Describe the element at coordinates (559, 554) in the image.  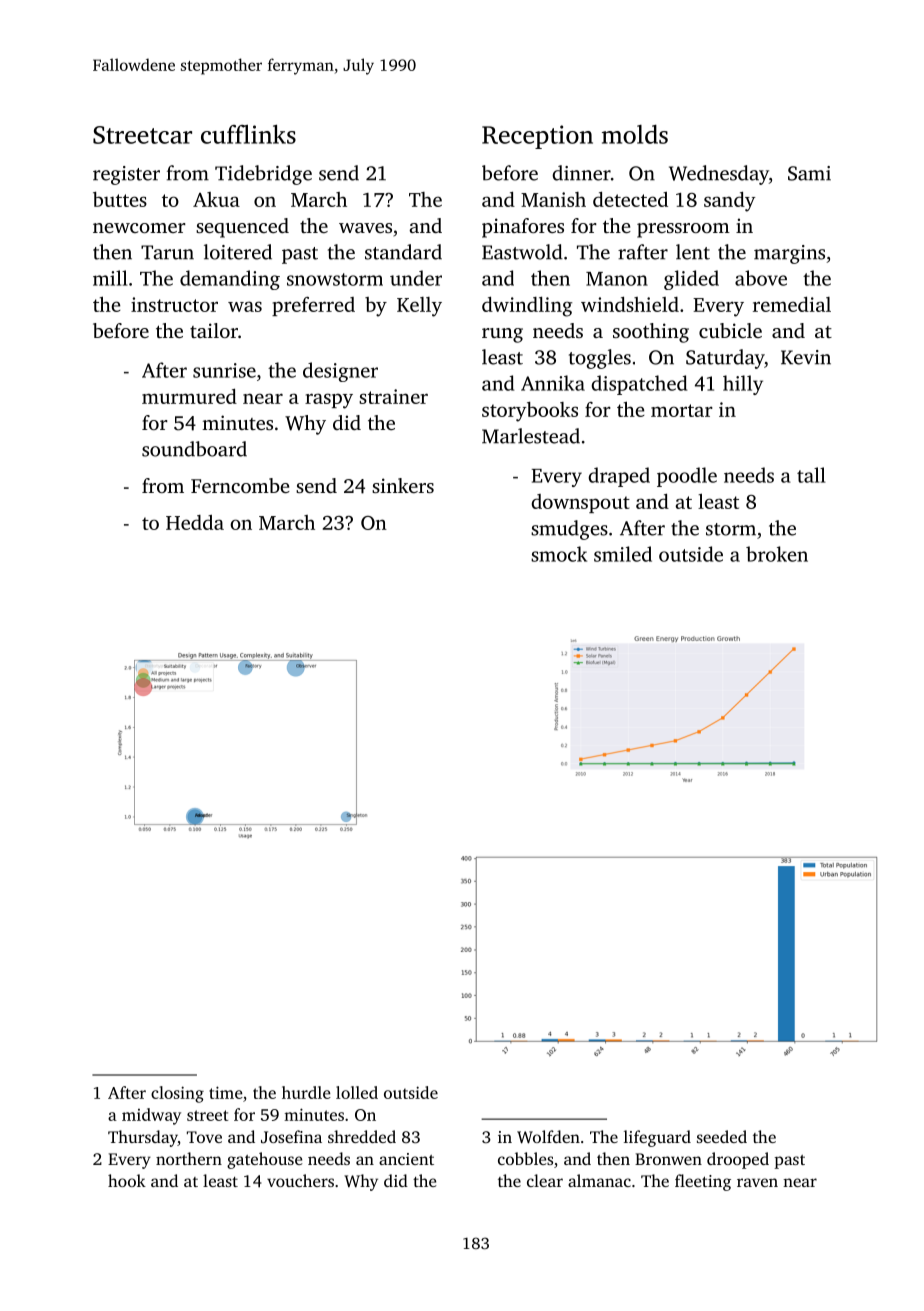
I see `smock` at that location.
